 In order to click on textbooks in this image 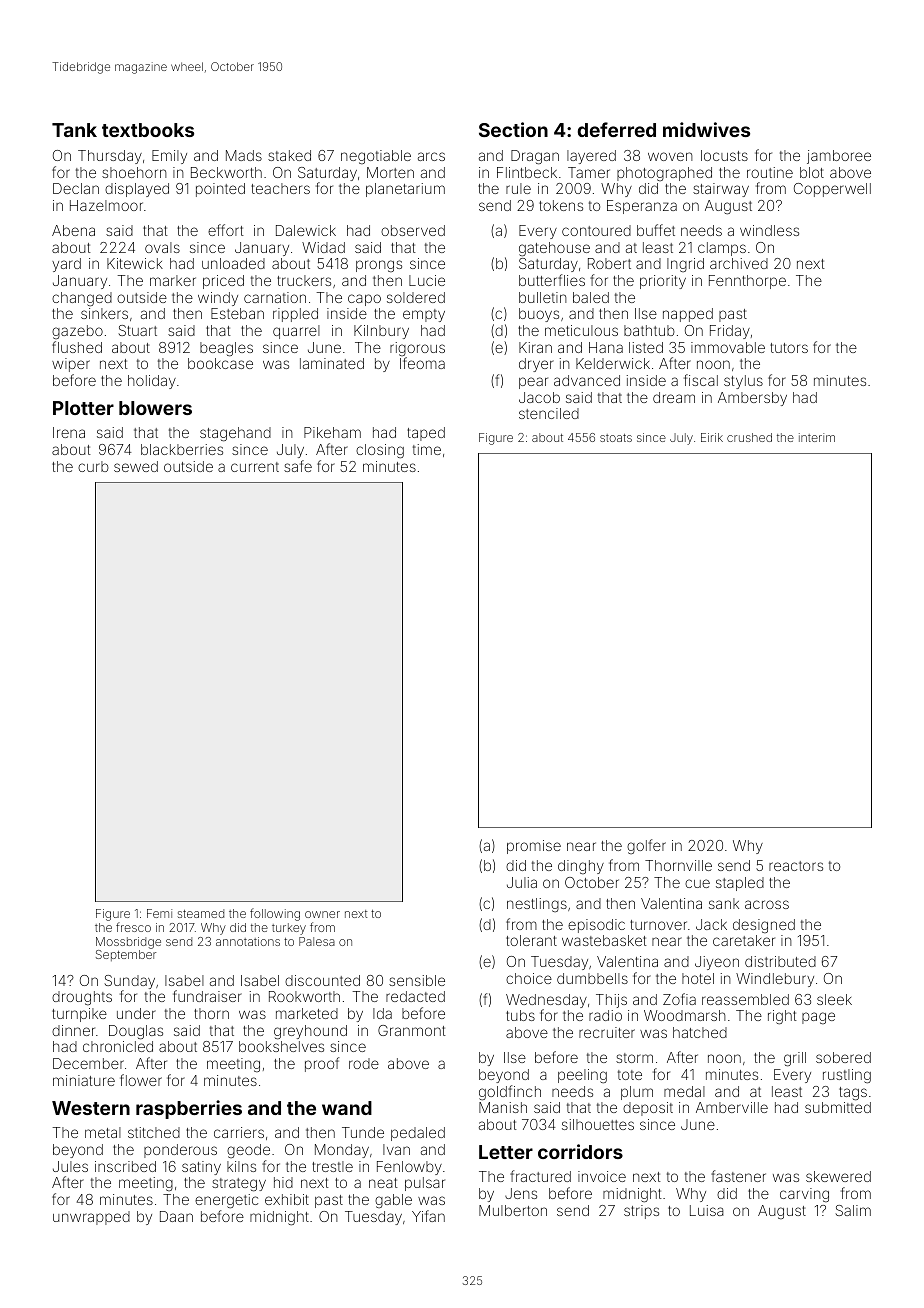, I will do `click(148, 130)`.
